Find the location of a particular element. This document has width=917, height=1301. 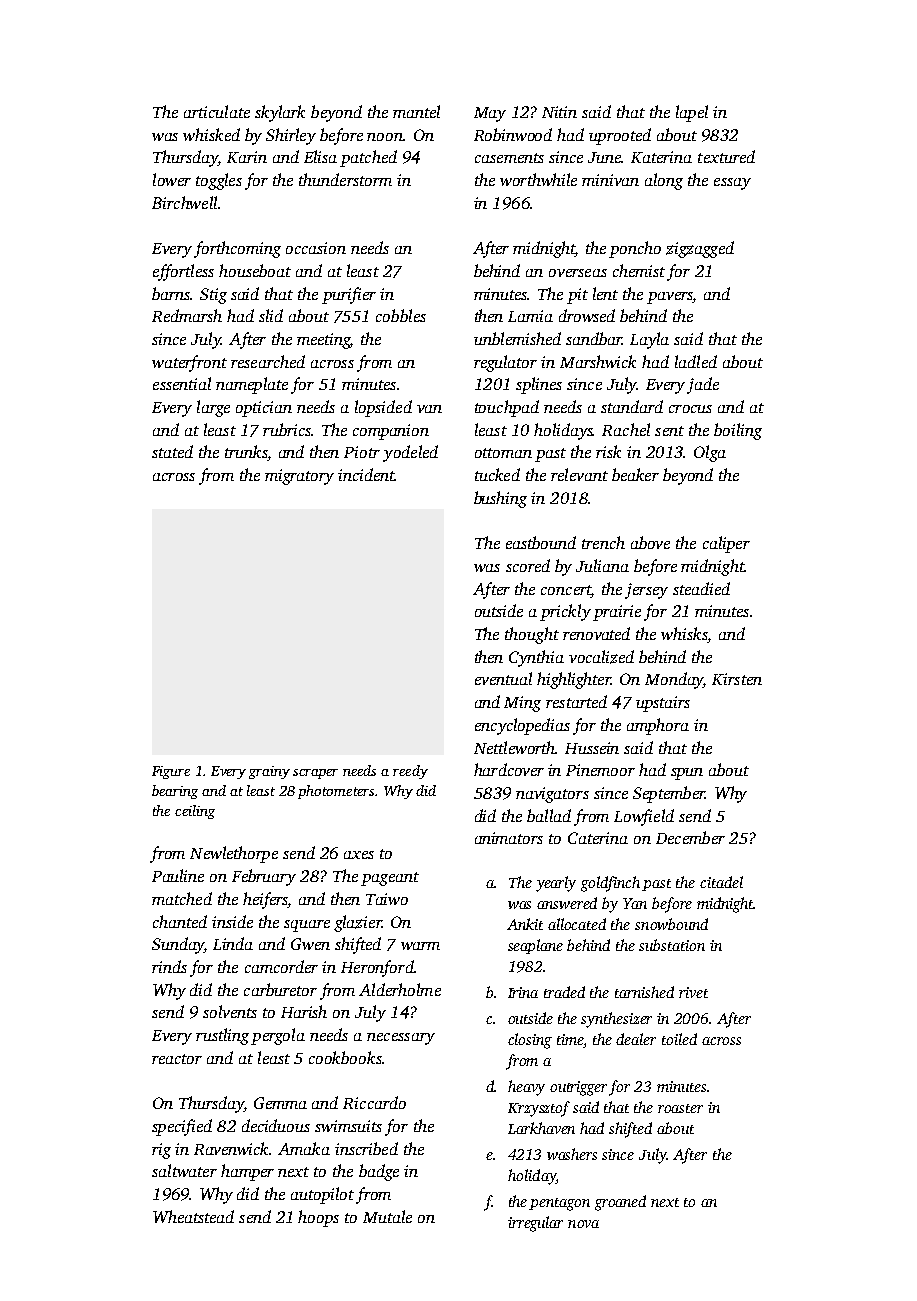

reedy is located at coordinates (410, 772).
